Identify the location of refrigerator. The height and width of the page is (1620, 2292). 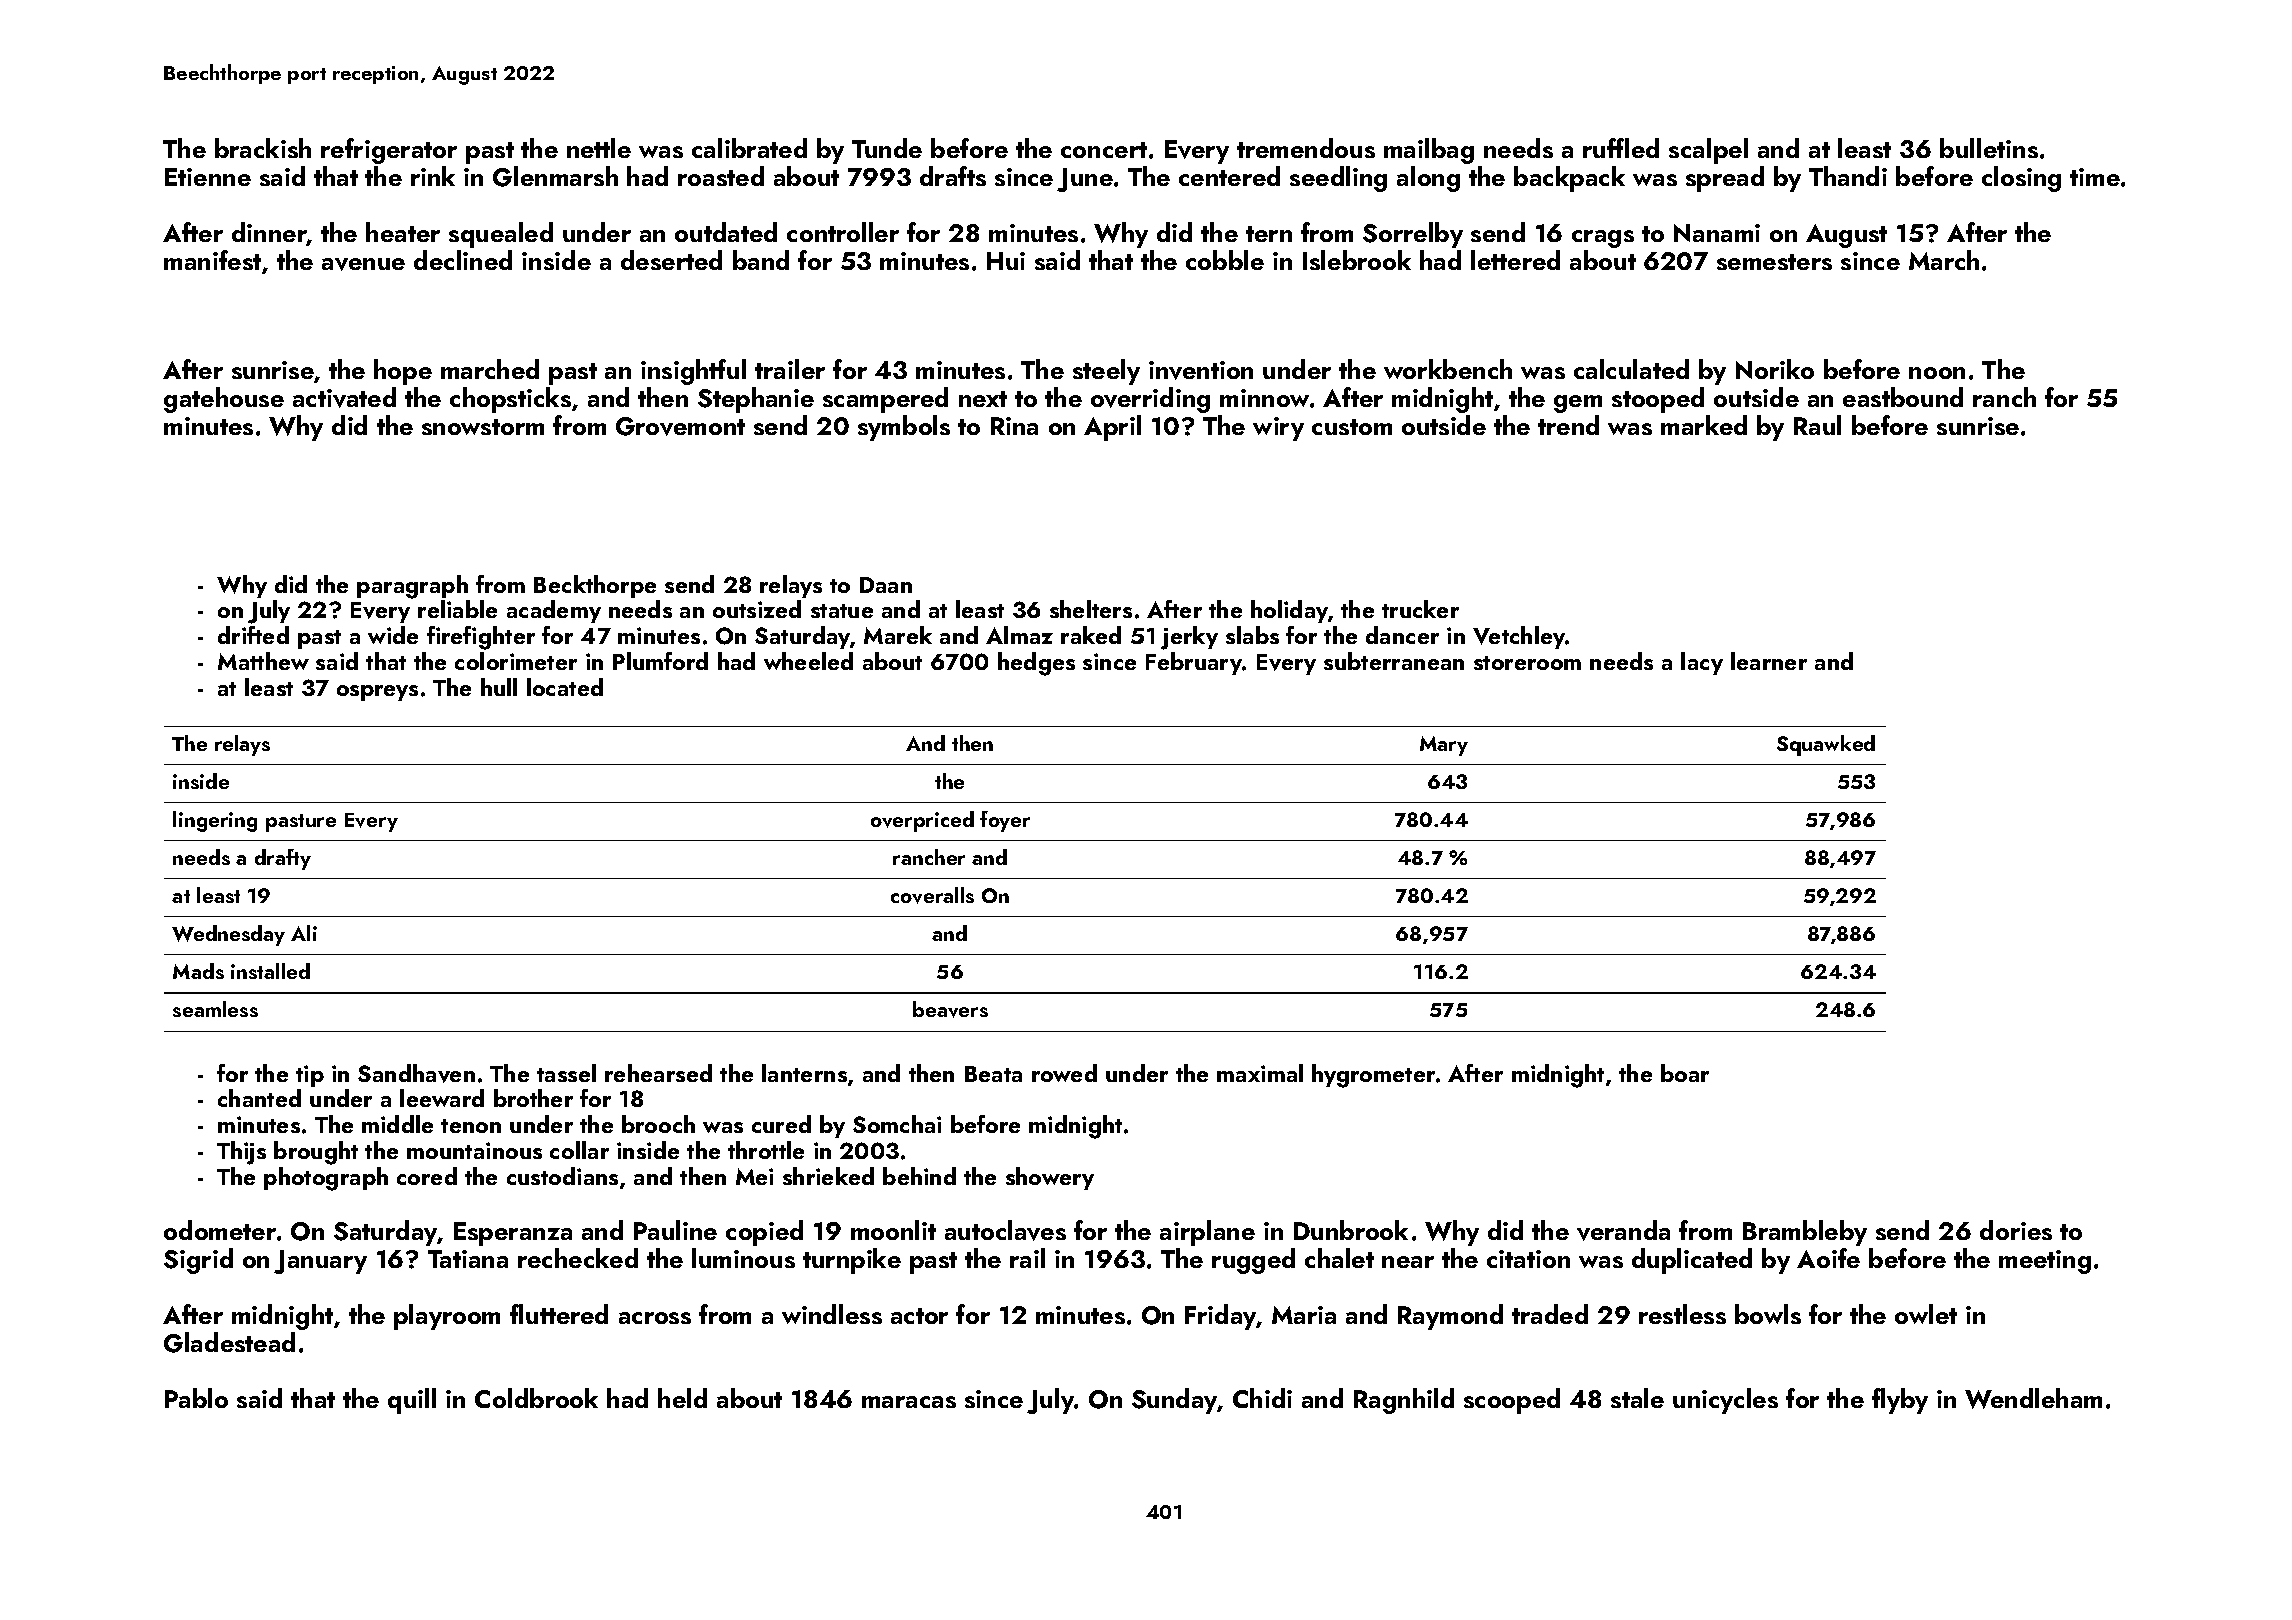
(389, 151).
